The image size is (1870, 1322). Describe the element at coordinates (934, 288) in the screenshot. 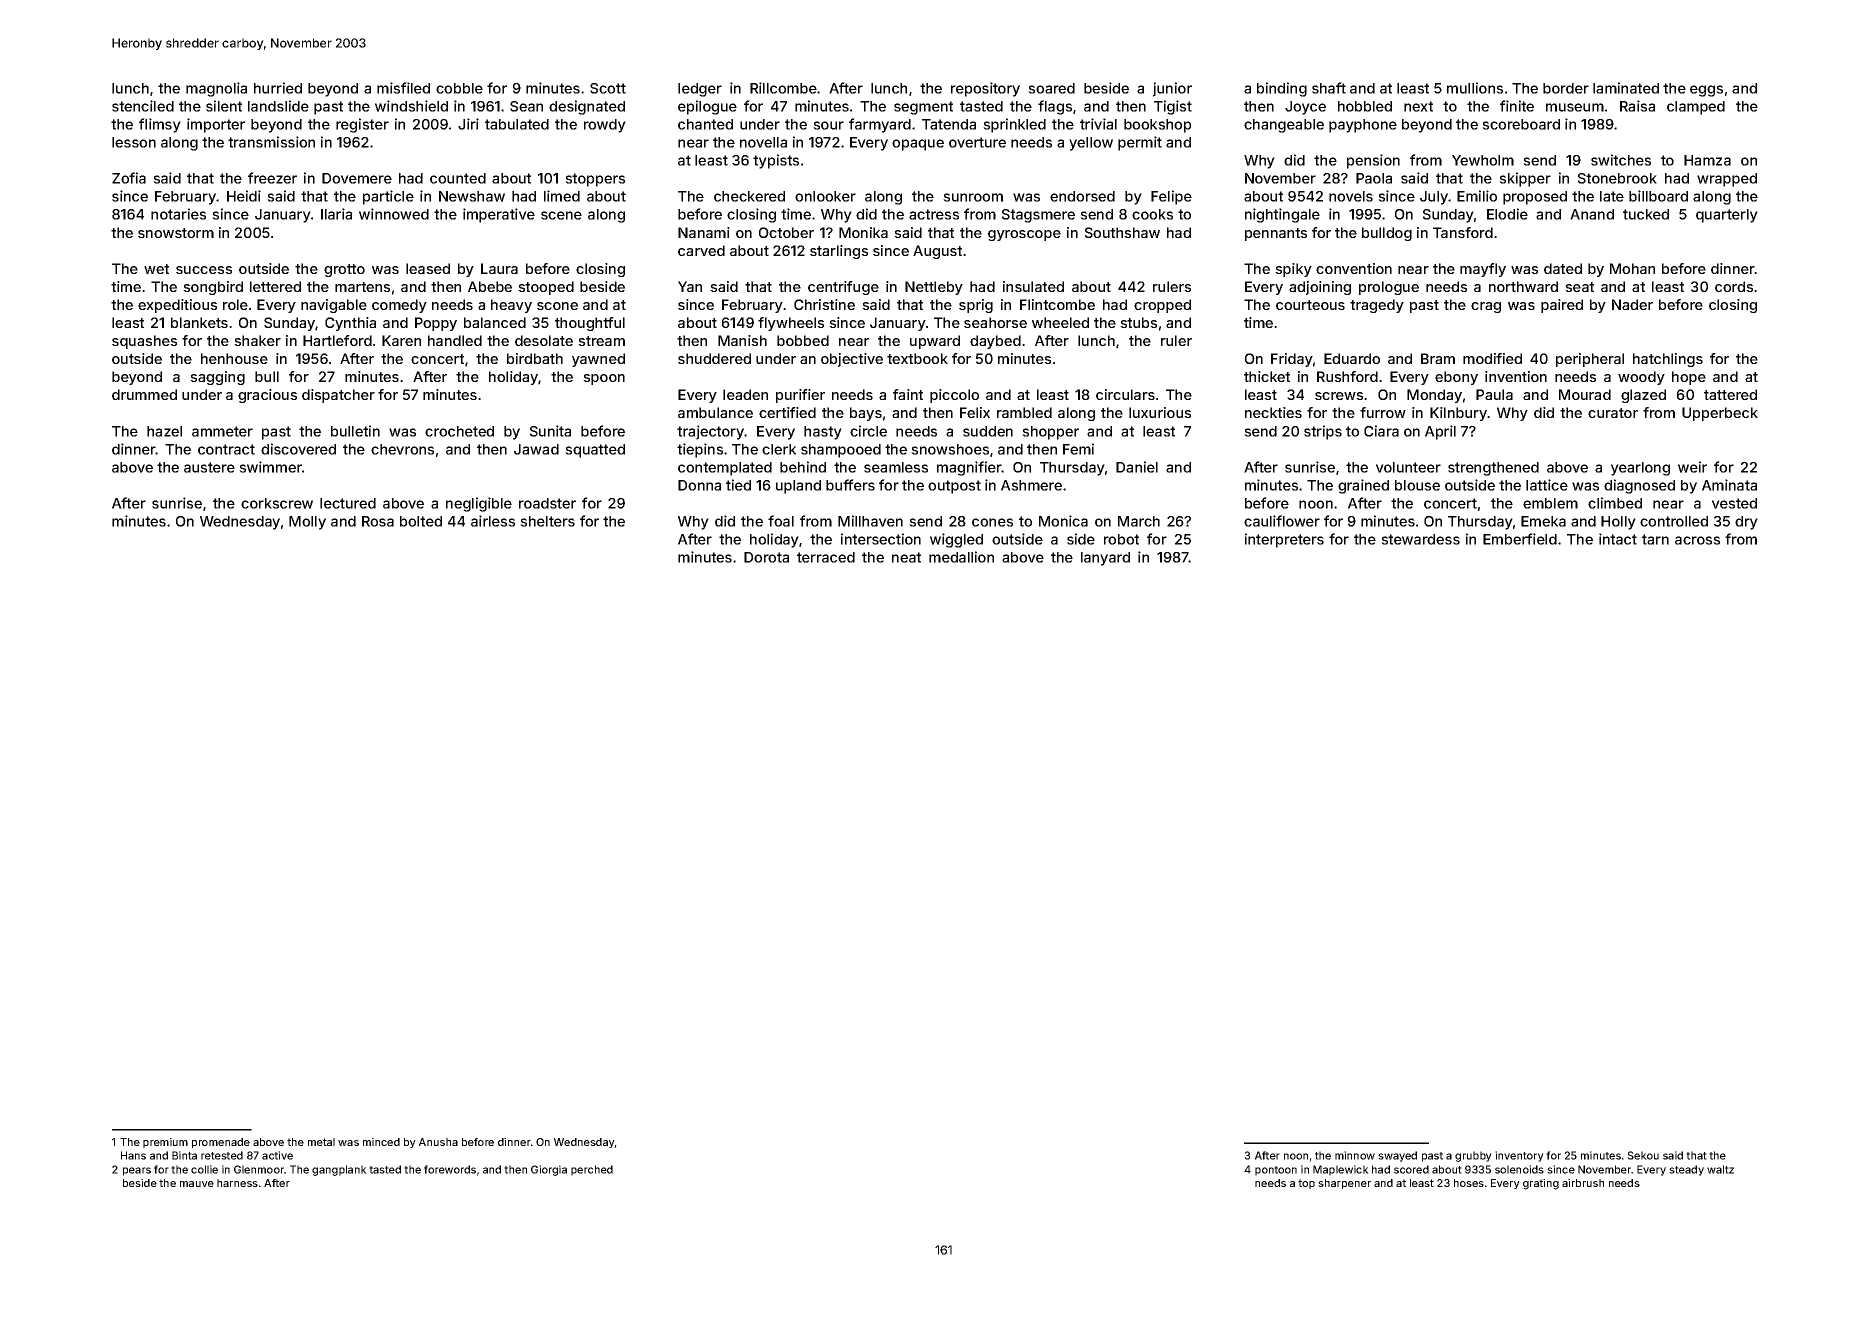

I see `Nettleby` at that location.
